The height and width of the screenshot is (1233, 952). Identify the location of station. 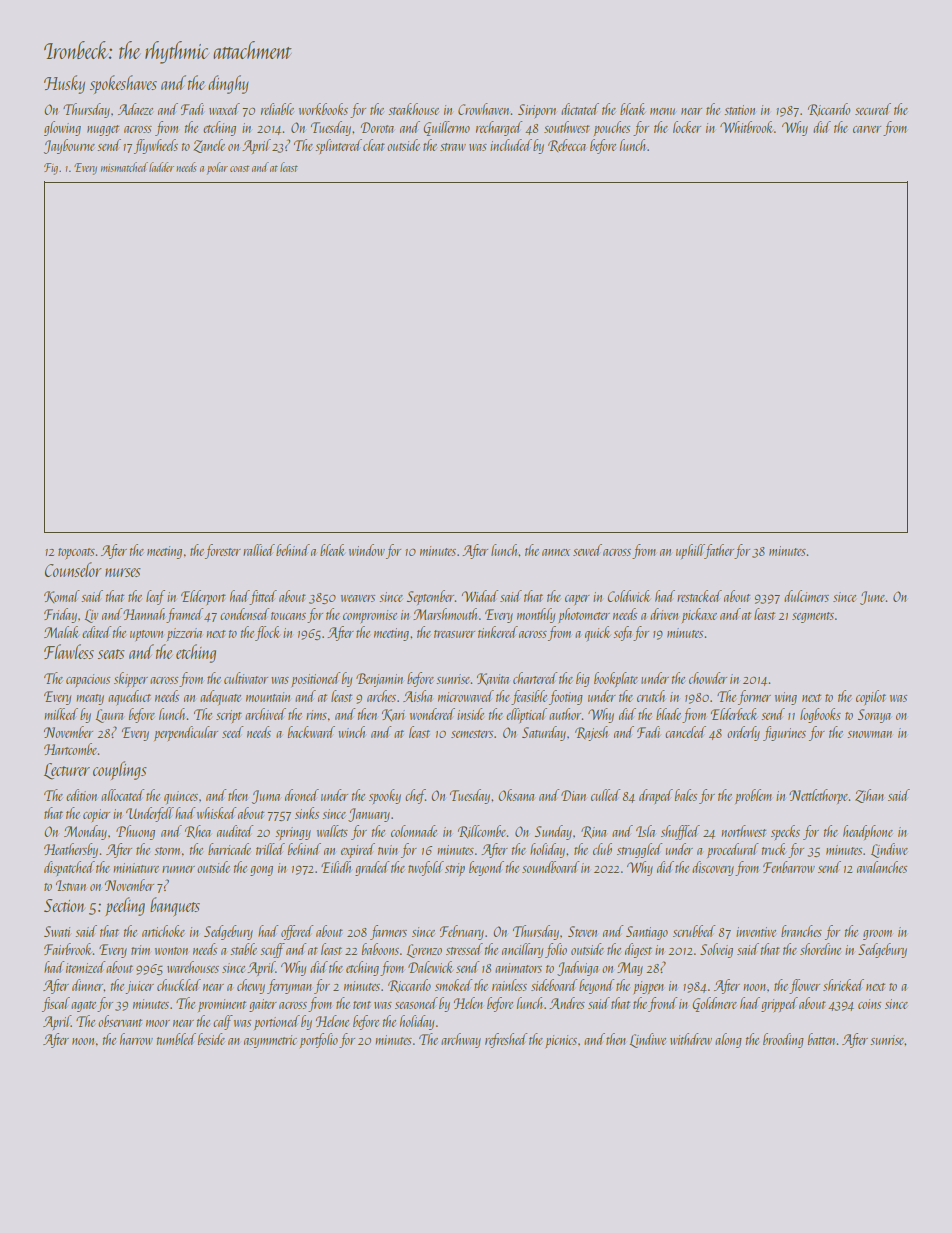
(739, 110).
